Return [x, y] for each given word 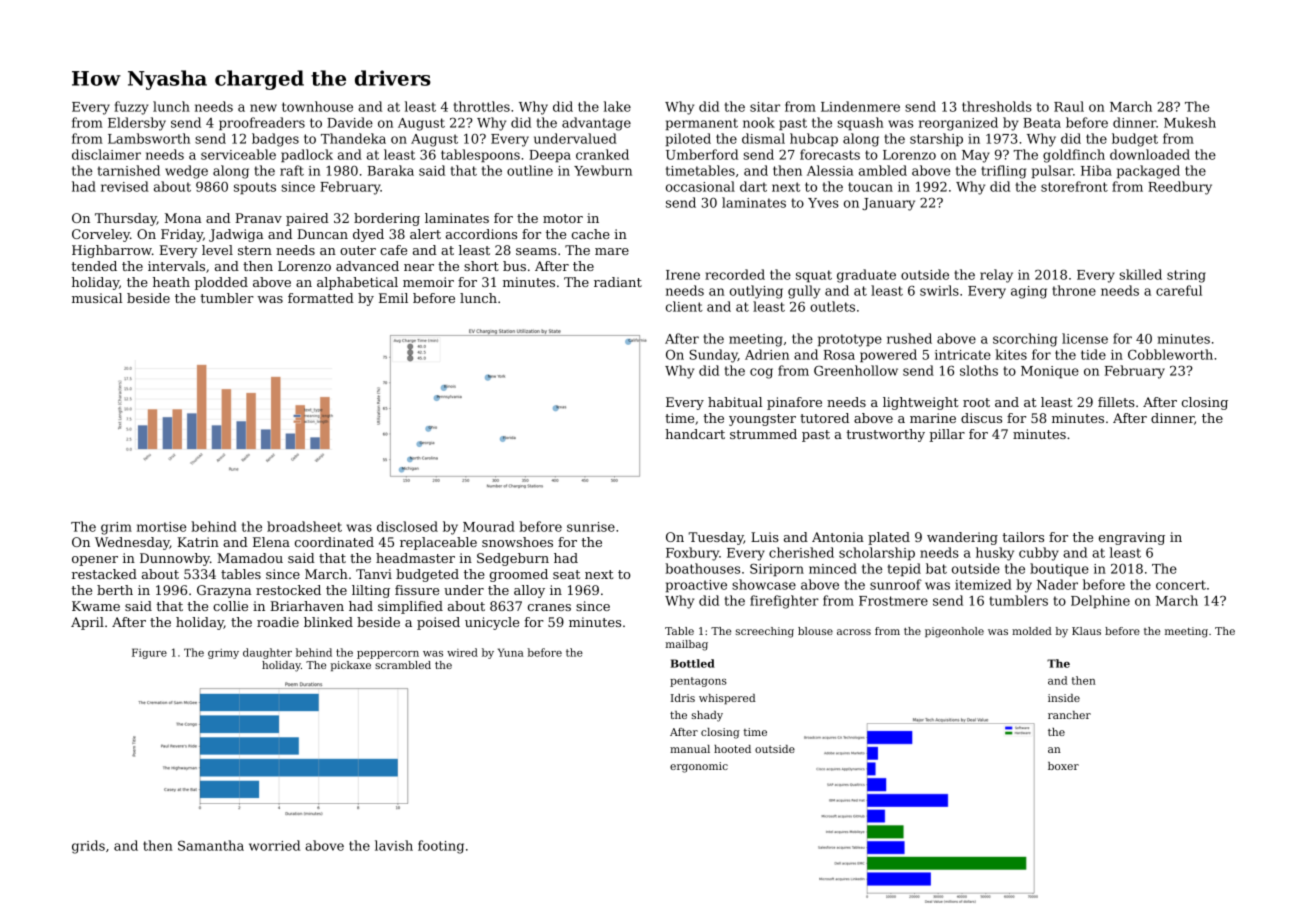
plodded [221, 283]
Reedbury [1180, 188]
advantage [596, 124]
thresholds [997, 106]
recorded [735, 274]
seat [566, 574]
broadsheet [304, 526]
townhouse [317, 106]
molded [1032, 631]
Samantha [211, 845]
